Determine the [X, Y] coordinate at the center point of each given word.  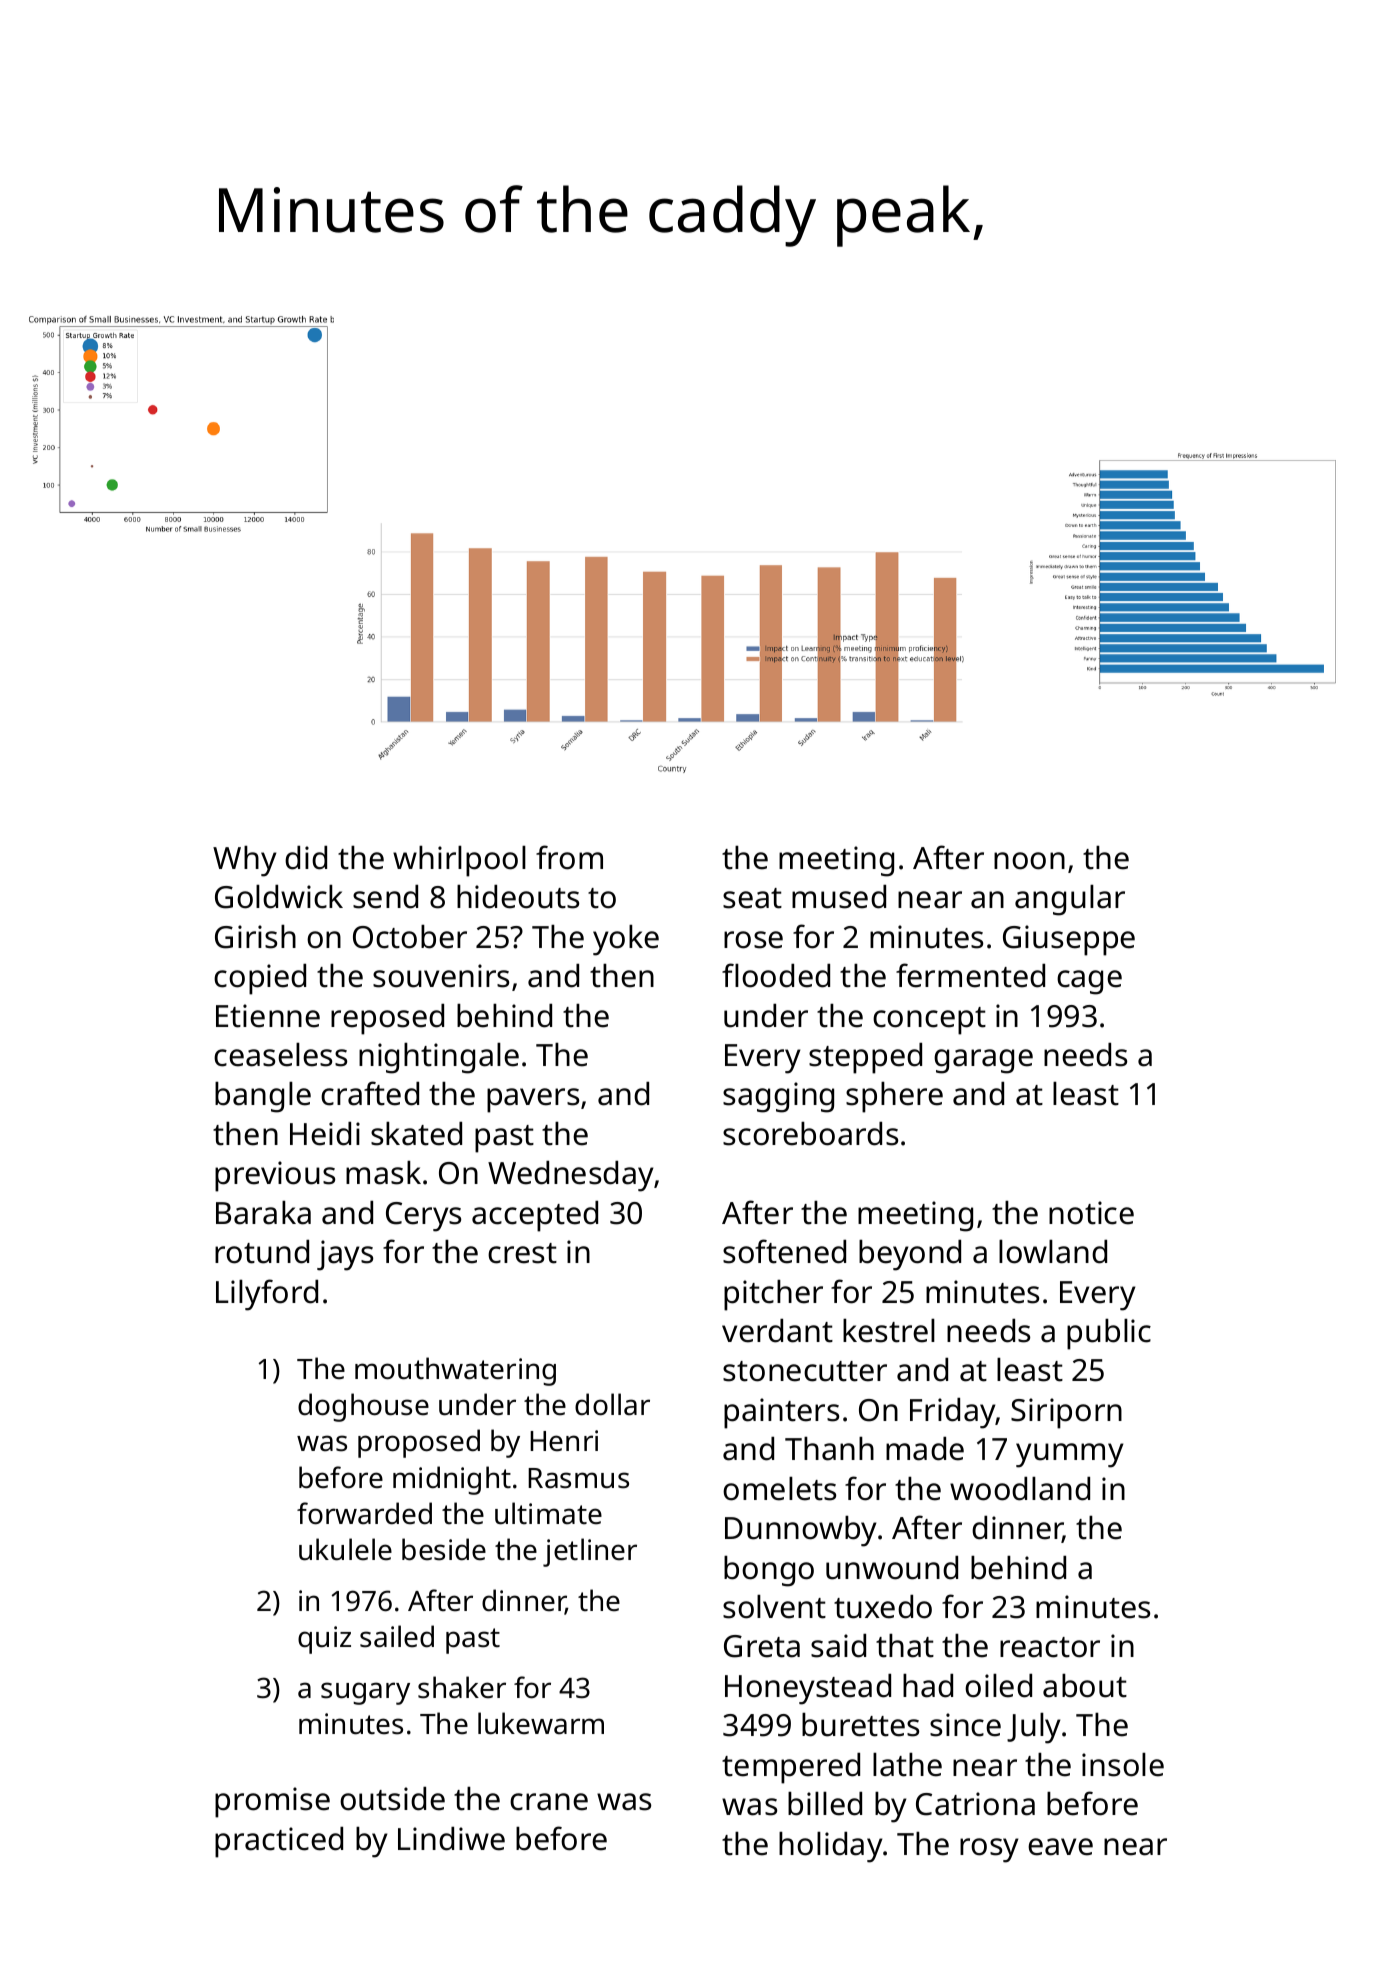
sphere [894, 1097]
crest [522, 1253]
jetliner [590, 1552]
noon [1029, 861]
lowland [1053, 1252]
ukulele [345, 1549]
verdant [777, 1331]
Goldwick [279, 897]
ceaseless [280, 1055]
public [1109, 1334]
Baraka [263, 1213]
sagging [778, 1097]
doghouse [363, 1407]
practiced [279, 1842]
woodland [1020, 1489]
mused [839, 897]
